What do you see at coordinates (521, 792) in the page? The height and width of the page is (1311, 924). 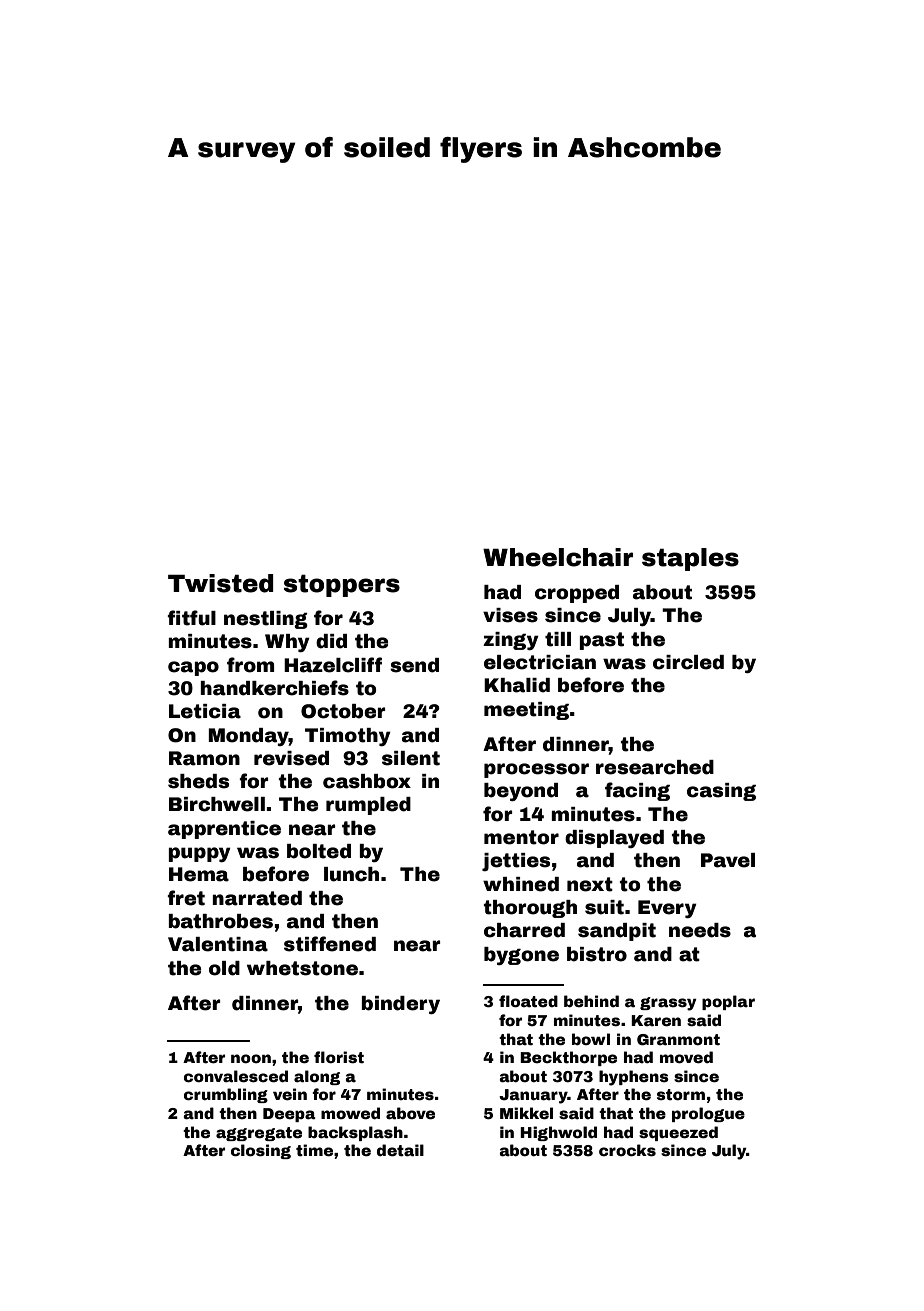 I see `beyond` at bounding box center [521, 792].
